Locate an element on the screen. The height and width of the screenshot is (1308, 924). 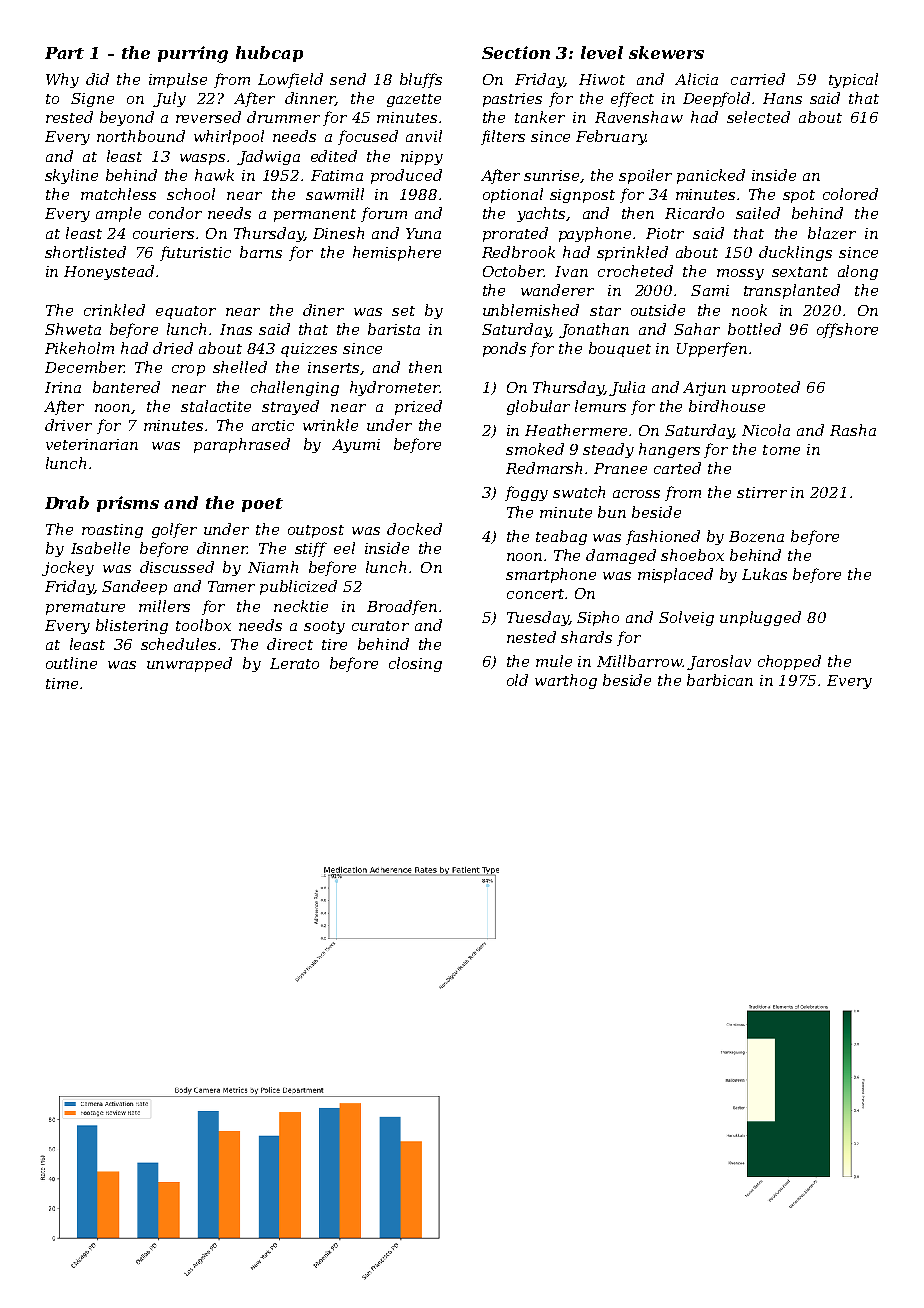
Pikeholm is located at coordinates (79, 348).
